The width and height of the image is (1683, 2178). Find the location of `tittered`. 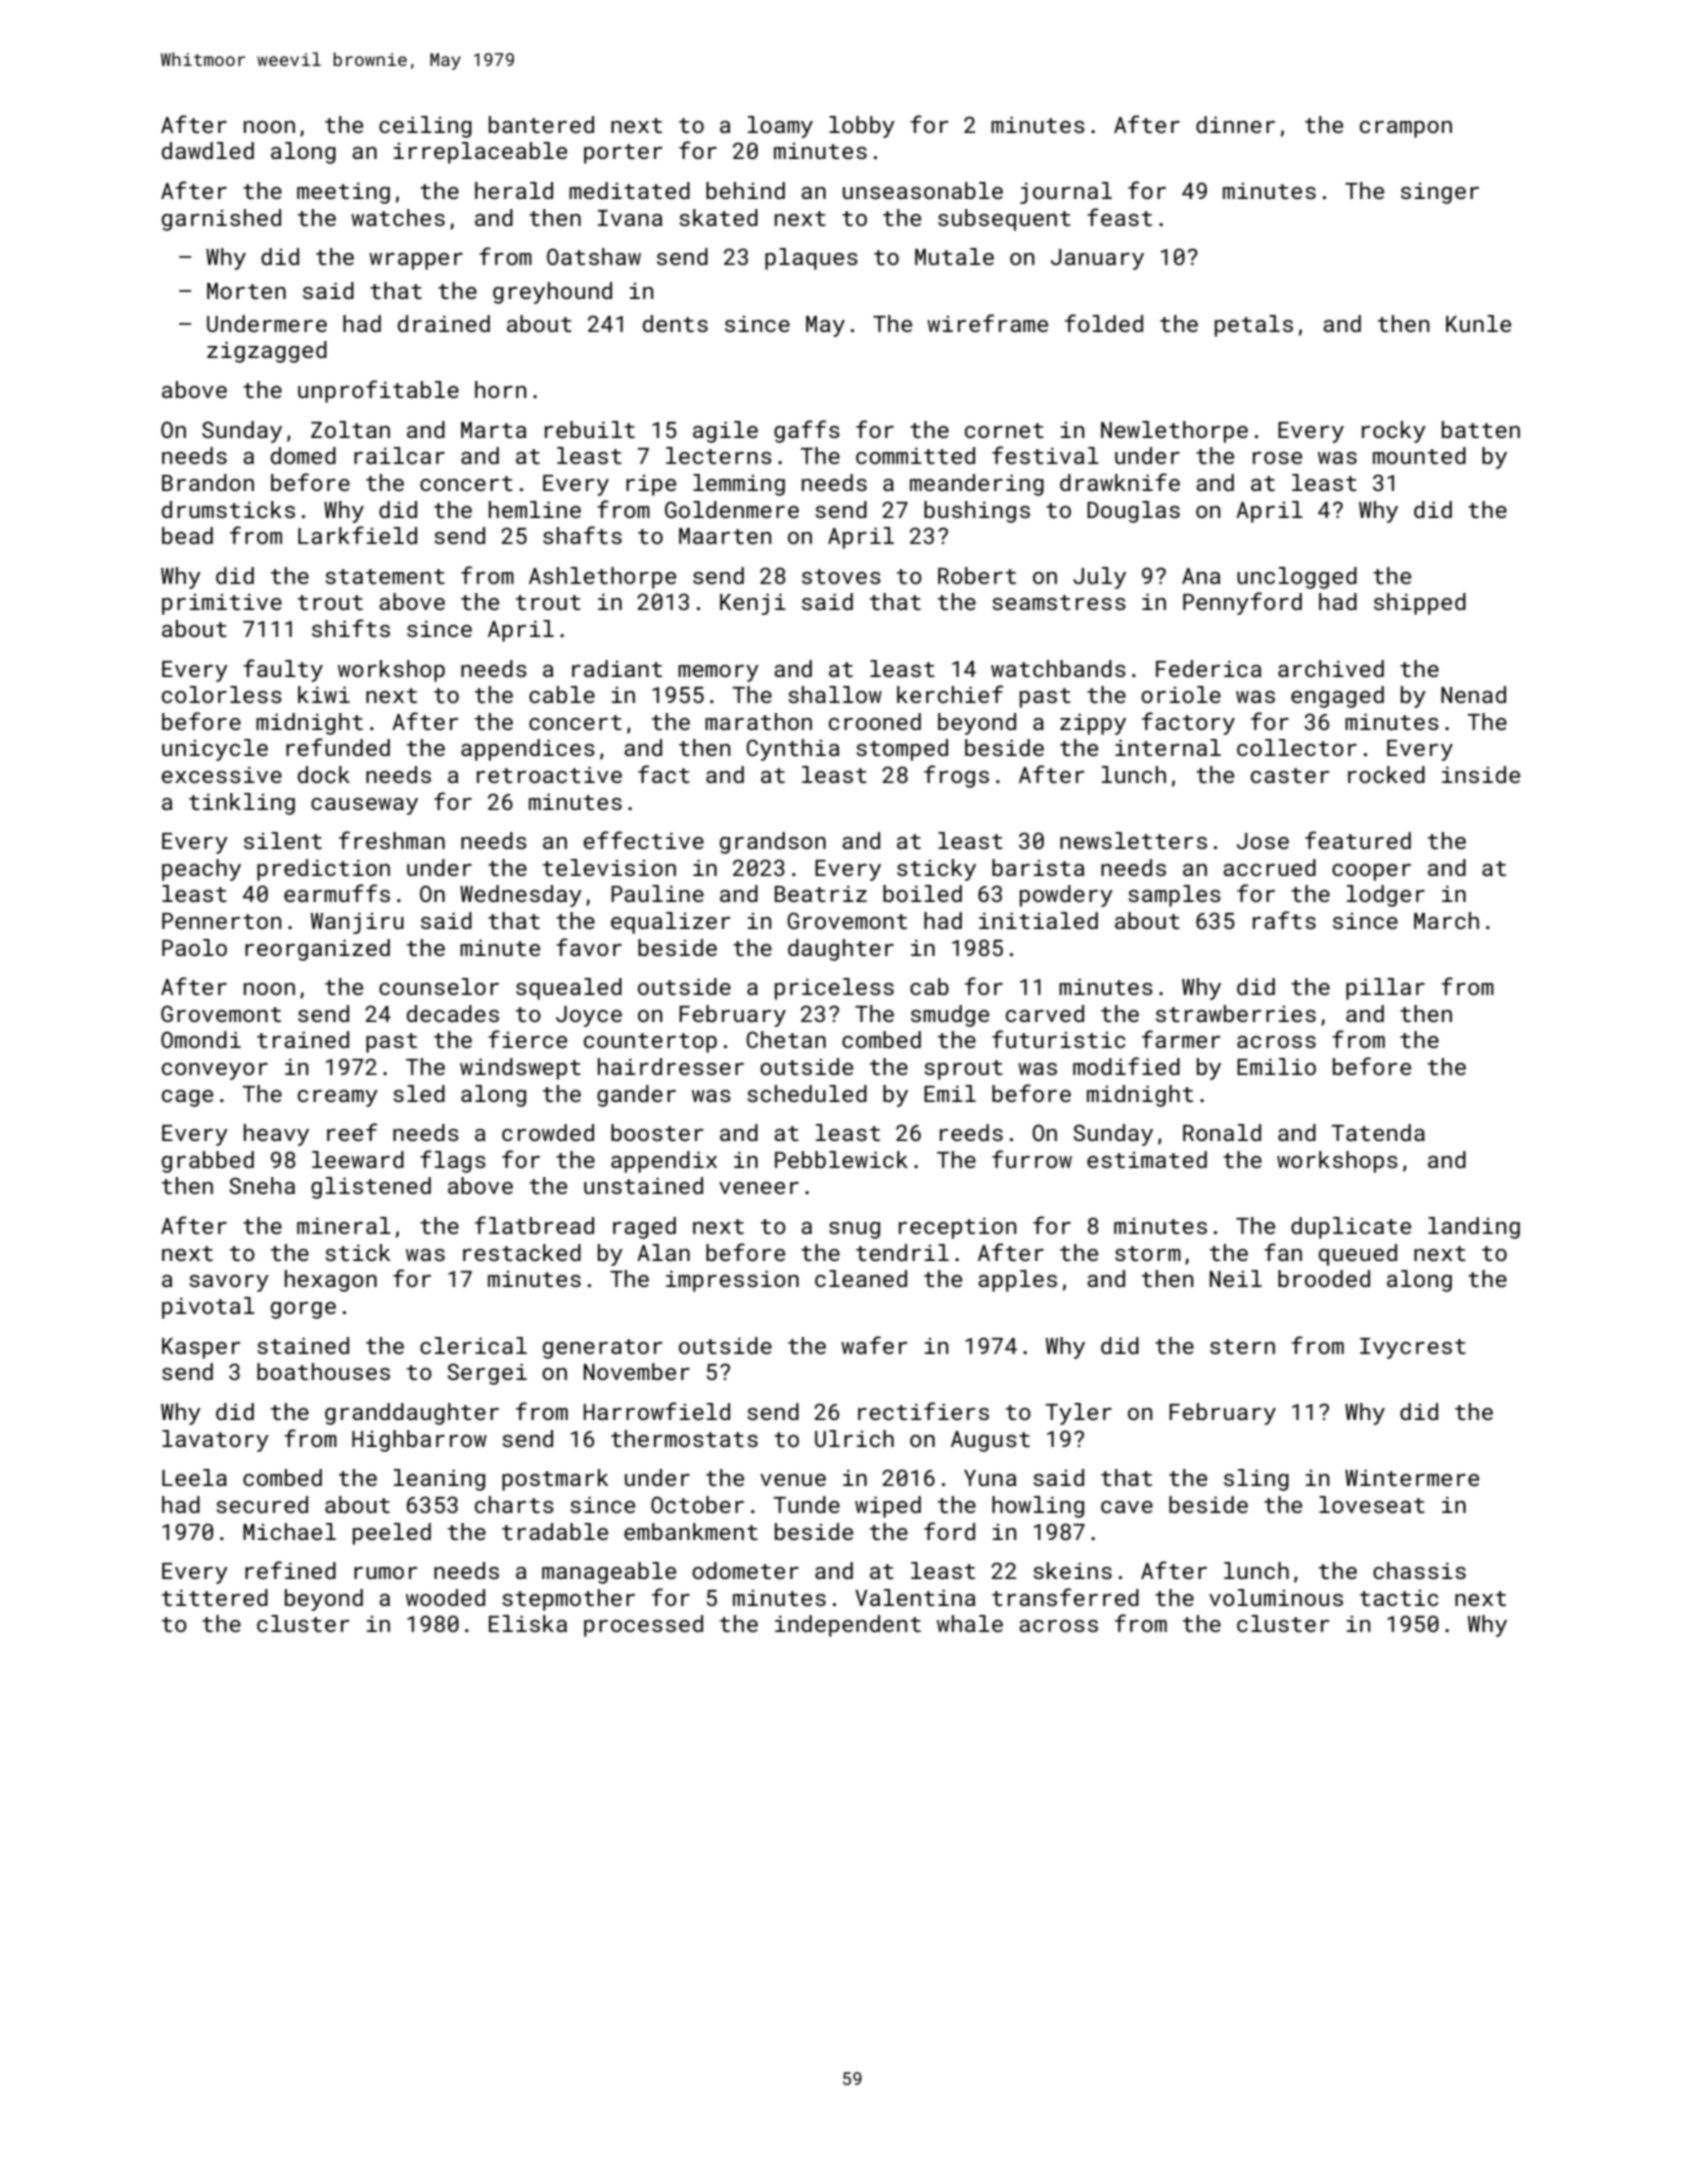

tittered is located at coordinates (215, 1597).
